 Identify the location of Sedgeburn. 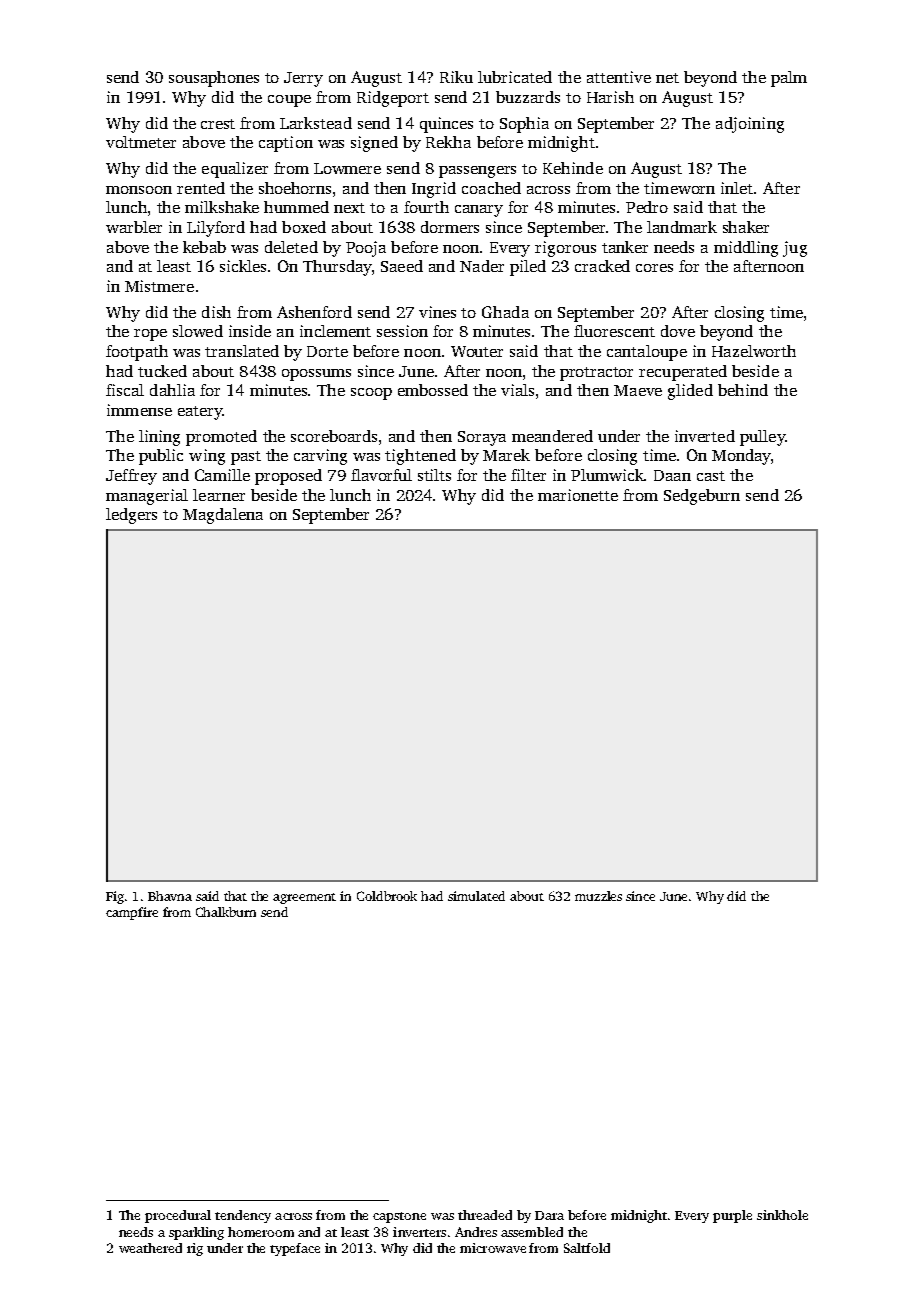
(702, 497).
